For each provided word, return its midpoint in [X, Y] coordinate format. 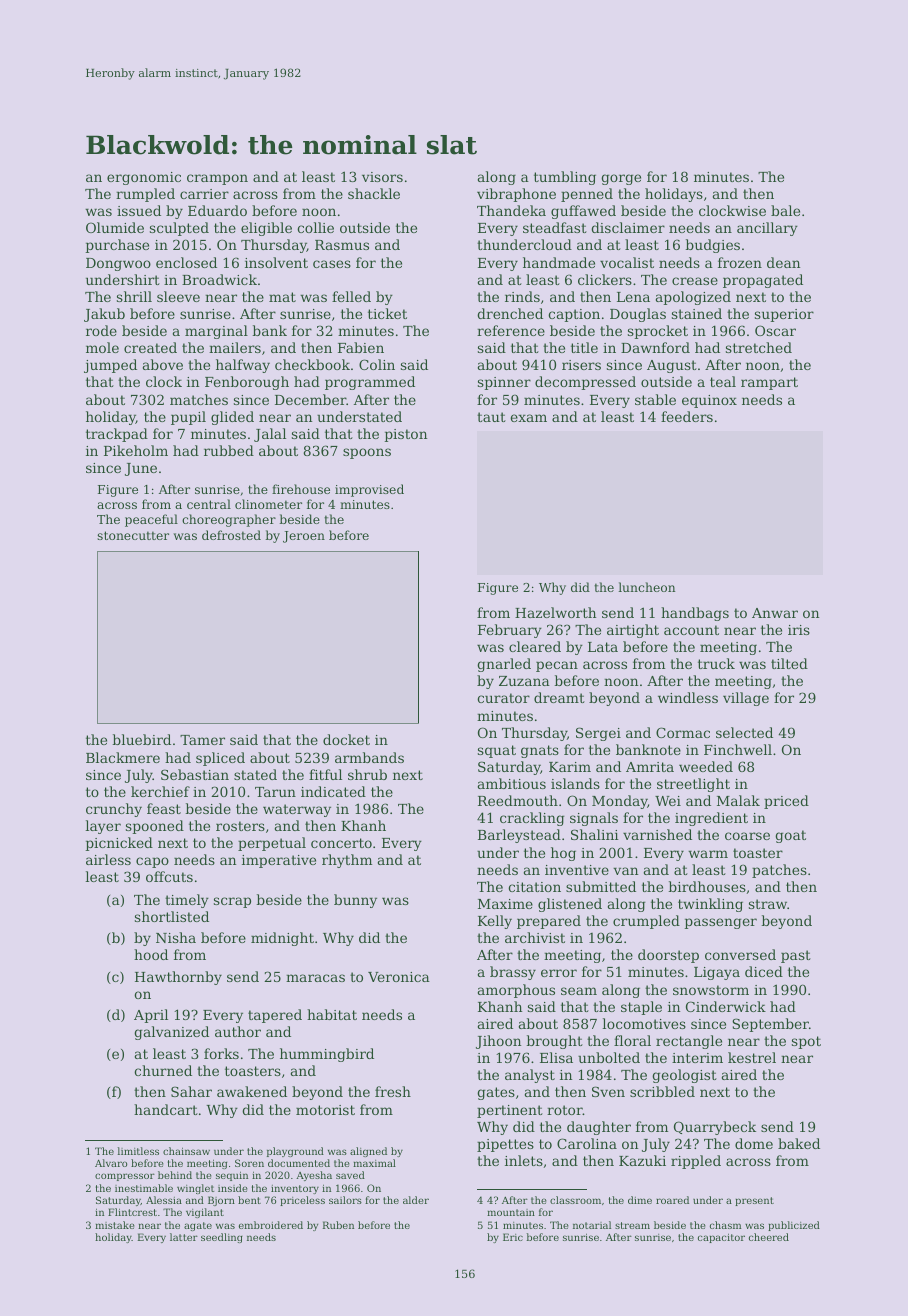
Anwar [775, 613]
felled [351, 296]
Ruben [338, 1225]
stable [655, 399]
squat [497, 751]
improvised [369, 490]
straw [768, 904]
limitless [138, 1151]
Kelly [495, 922]
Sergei [598, 734]
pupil [188, 418]
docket [346, 739]
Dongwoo [118, 264]
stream [632, 1225]
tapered [275, 1016]
